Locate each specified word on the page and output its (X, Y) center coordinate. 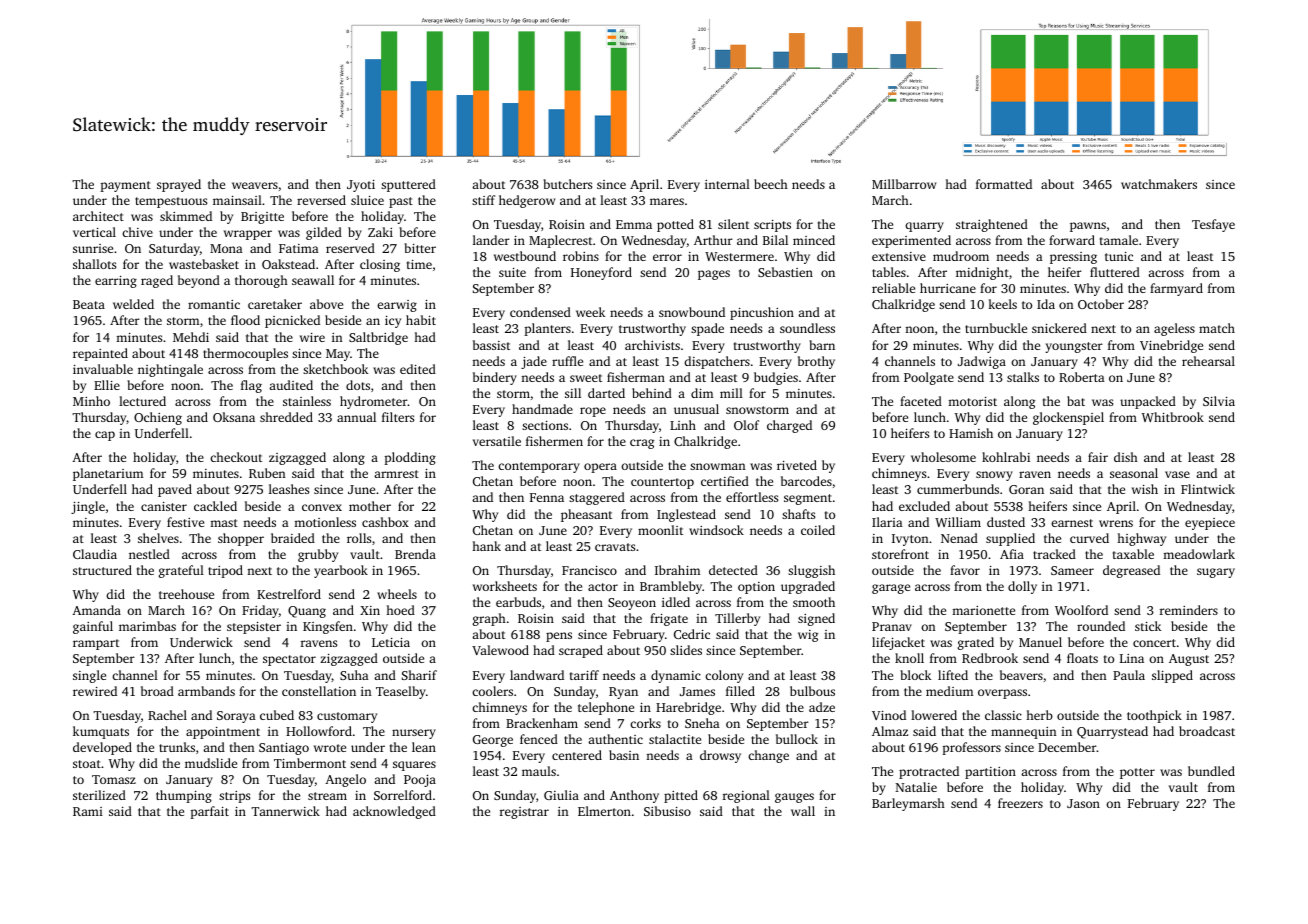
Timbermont (310, 763)
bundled (1211, 771)
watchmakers (1159, 184)
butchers (567, 184)
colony (724, 676)
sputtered (408, 185)
